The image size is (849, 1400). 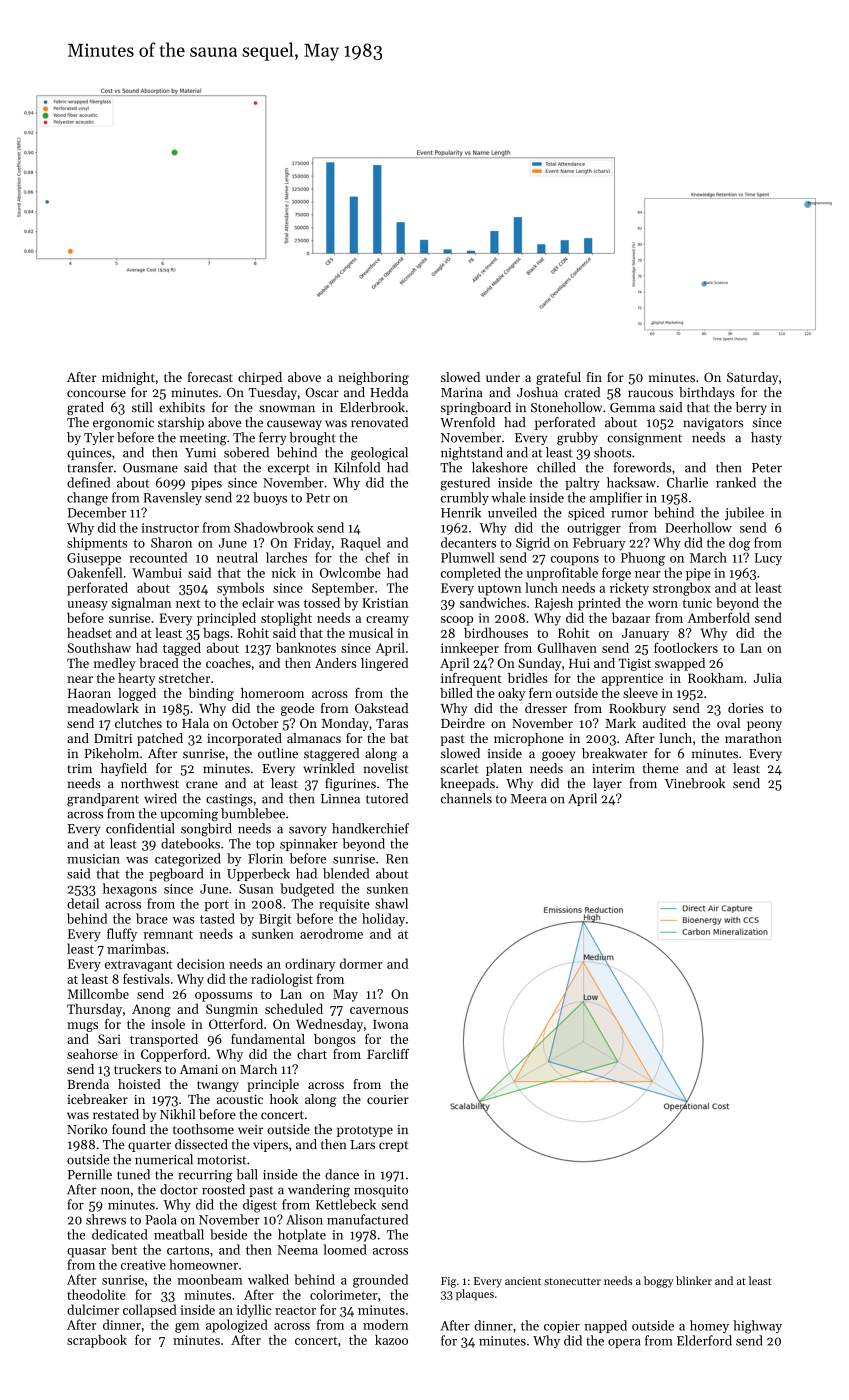 I want to click on bongos, so click(x=335, y=1040).
